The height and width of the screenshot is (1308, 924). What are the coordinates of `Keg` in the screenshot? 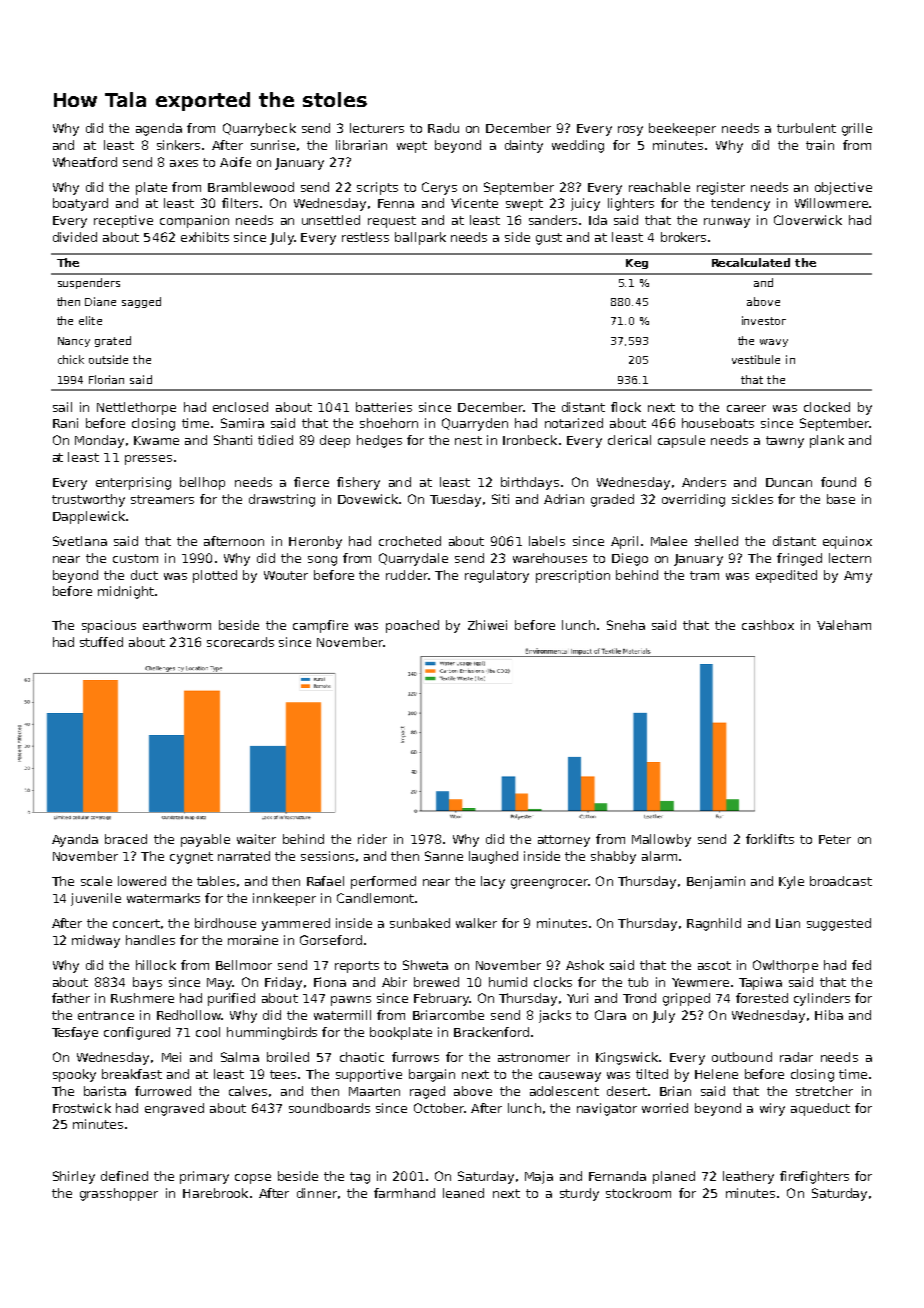 It's located at (637, 264).
